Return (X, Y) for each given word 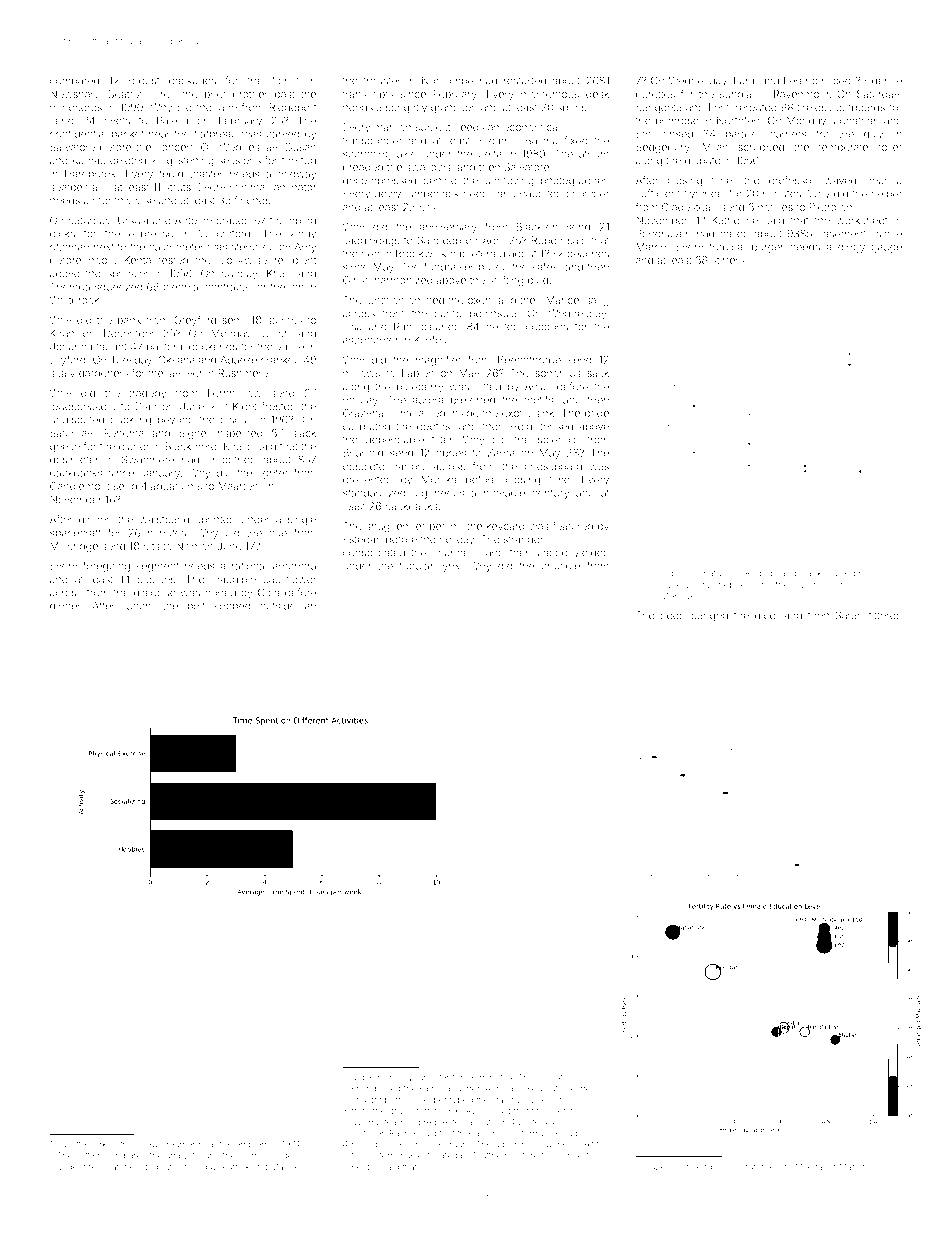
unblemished (378, 1077)
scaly (62, 374)
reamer (181, 1145)
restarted (525, 81)
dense (887, 81)
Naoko (813, 573)
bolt (196, 606)
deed (672, 615)
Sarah (849, 615)
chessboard (553, 466)
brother (250, 94)
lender (410, 526)
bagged (709, 616)
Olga (268, 593)
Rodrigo (762, 574)
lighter (273, 474)
